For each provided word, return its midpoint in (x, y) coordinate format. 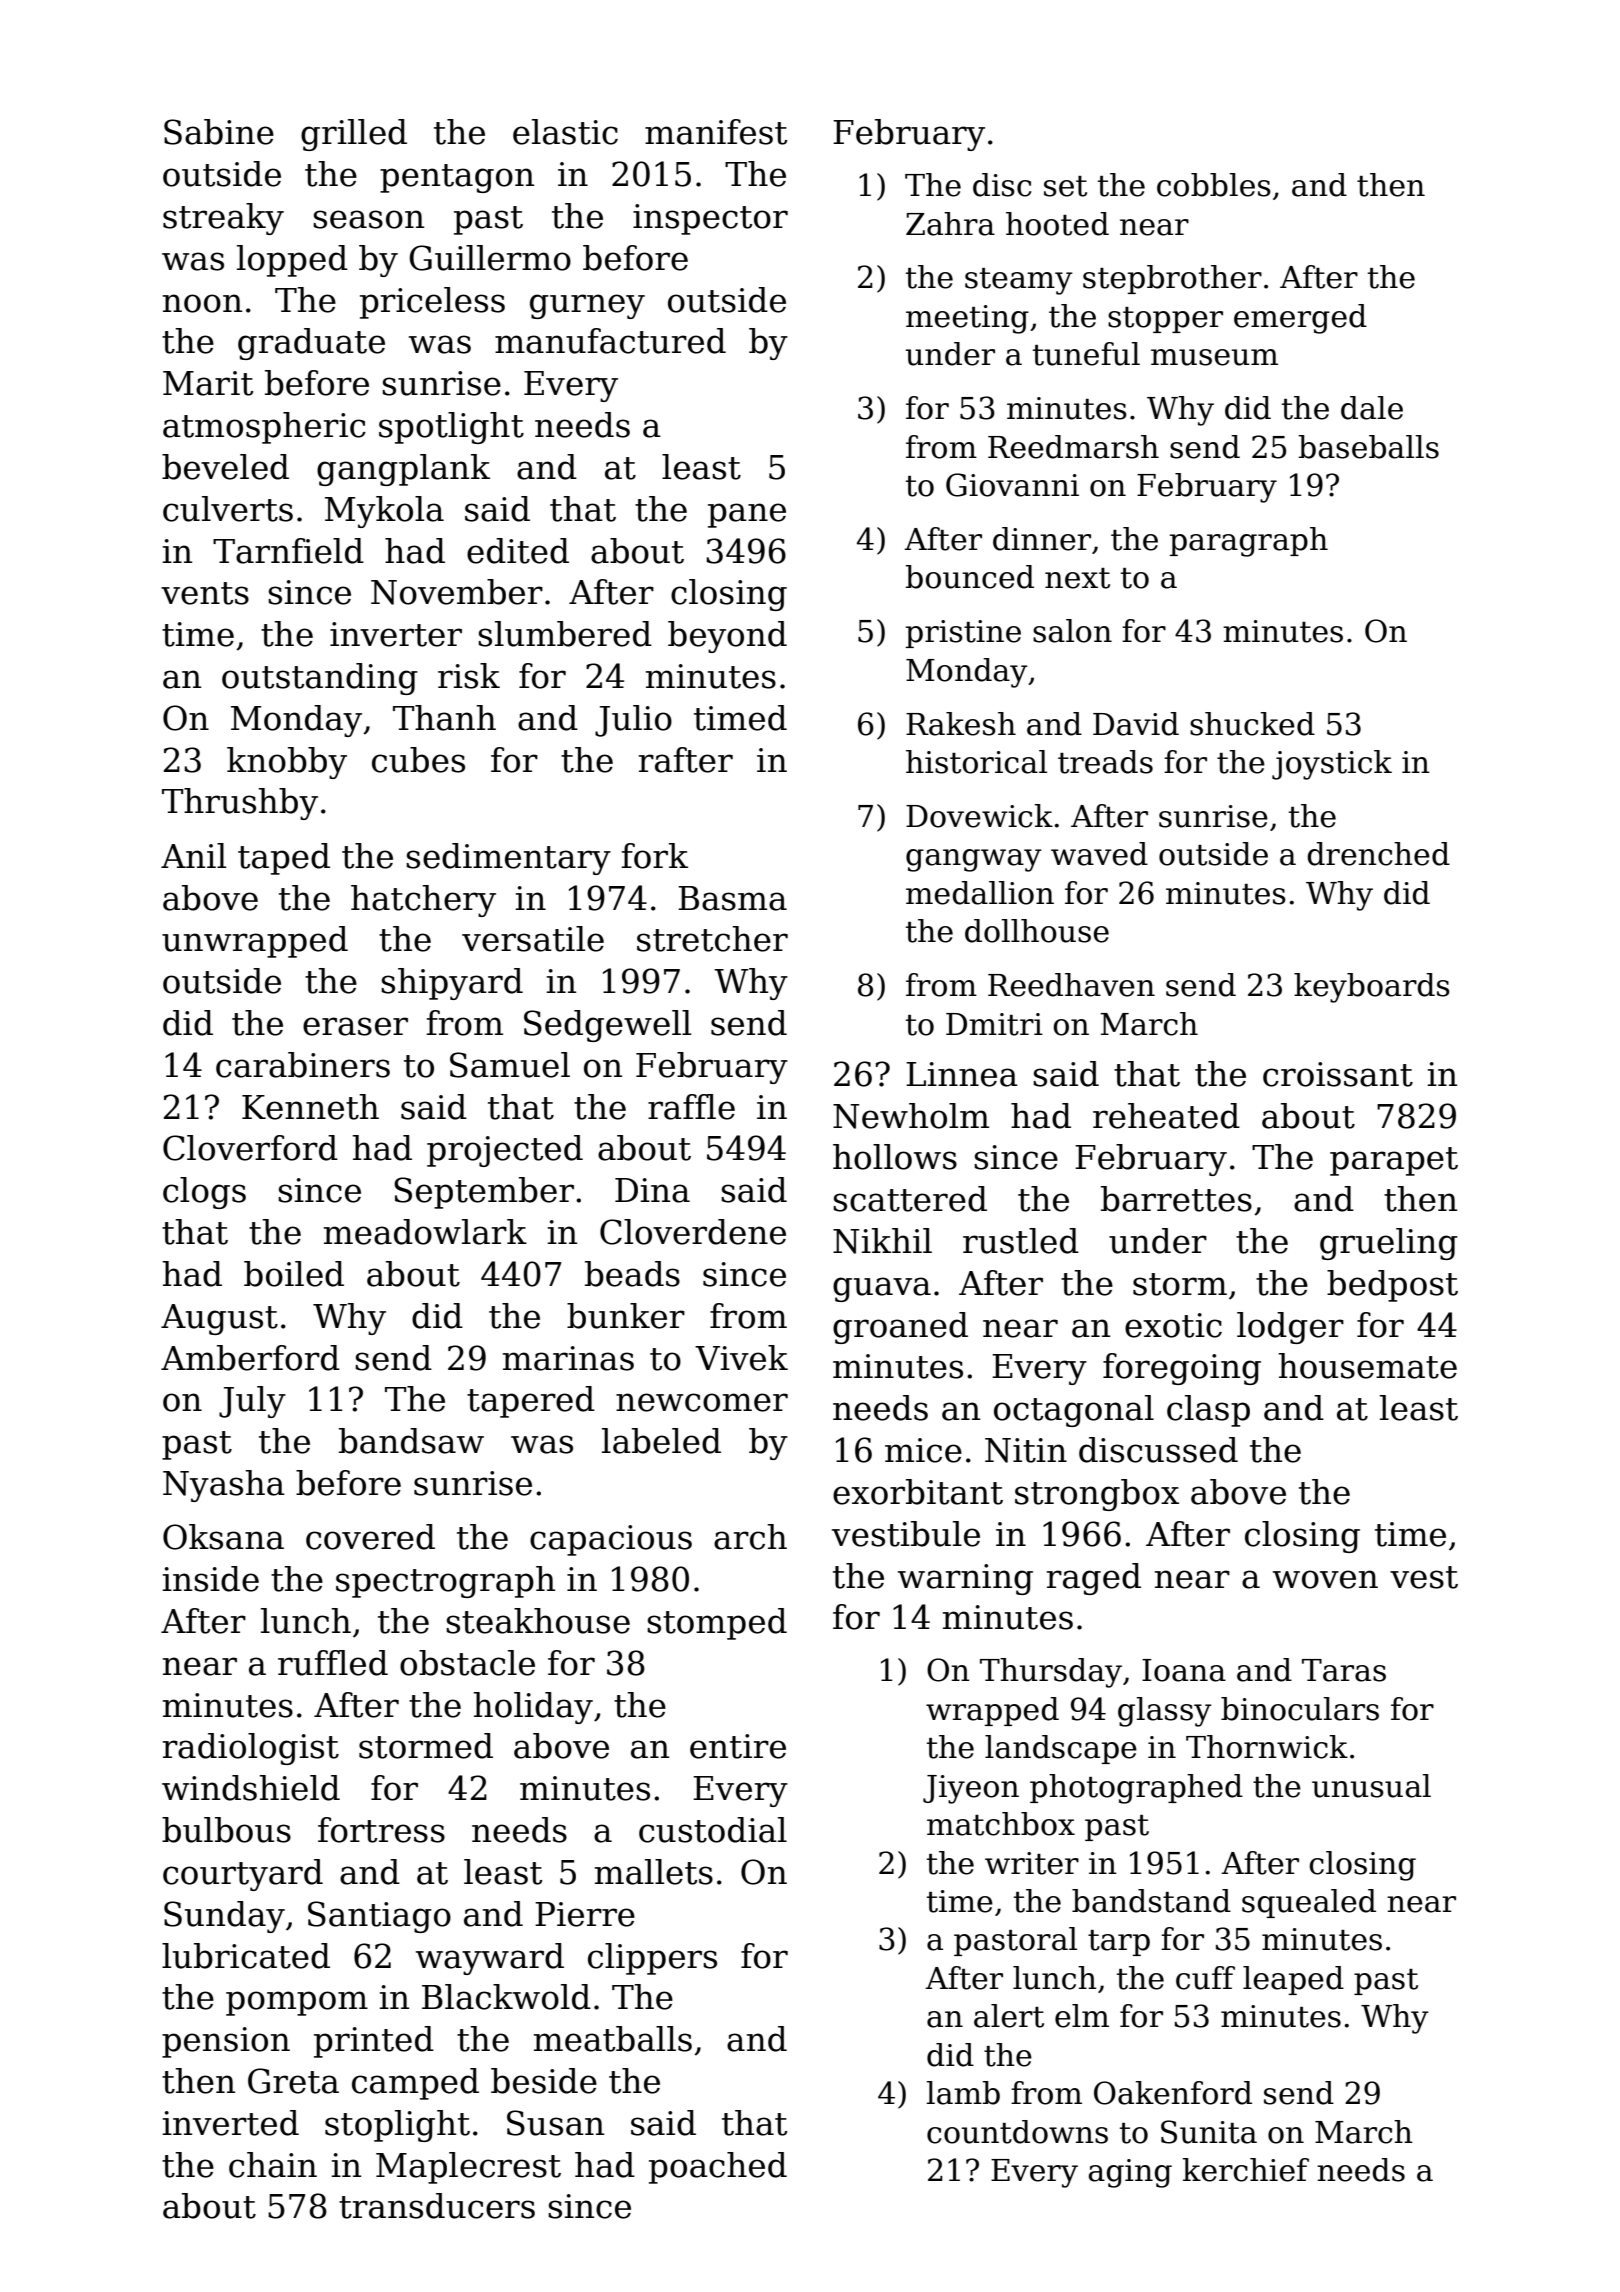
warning (965, 1579)
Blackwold (506, 1997)
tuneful (1086, 354)
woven (1325, 1579)
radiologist (251, 1749)
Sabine (219, 132)
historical (976, 762)
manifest (716, 132)
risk (469, 676)
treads (1105, 762)
